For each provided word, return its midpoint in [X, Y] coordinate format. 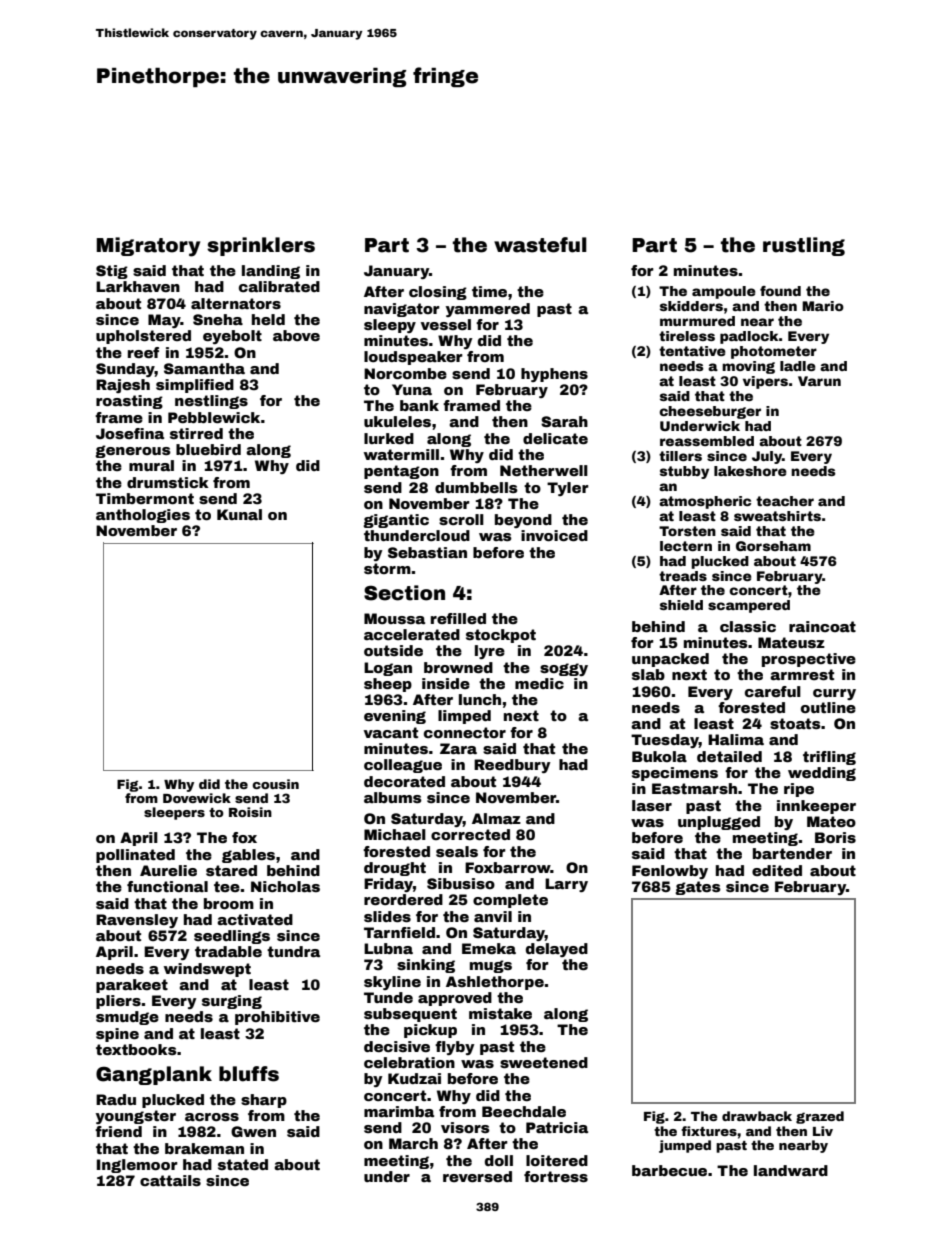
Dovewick [197, 798]
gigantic [396, 521]
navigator [402, 310]
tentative [692, 351]
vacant [391, 732]
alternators [236, 303]
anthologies [143, 516]
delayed [557, 950]
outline [828, 707]
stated [243, 1164]
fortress [556, 1176]
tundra [293, 951]
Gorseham [773, 546]
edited [777, 870]
